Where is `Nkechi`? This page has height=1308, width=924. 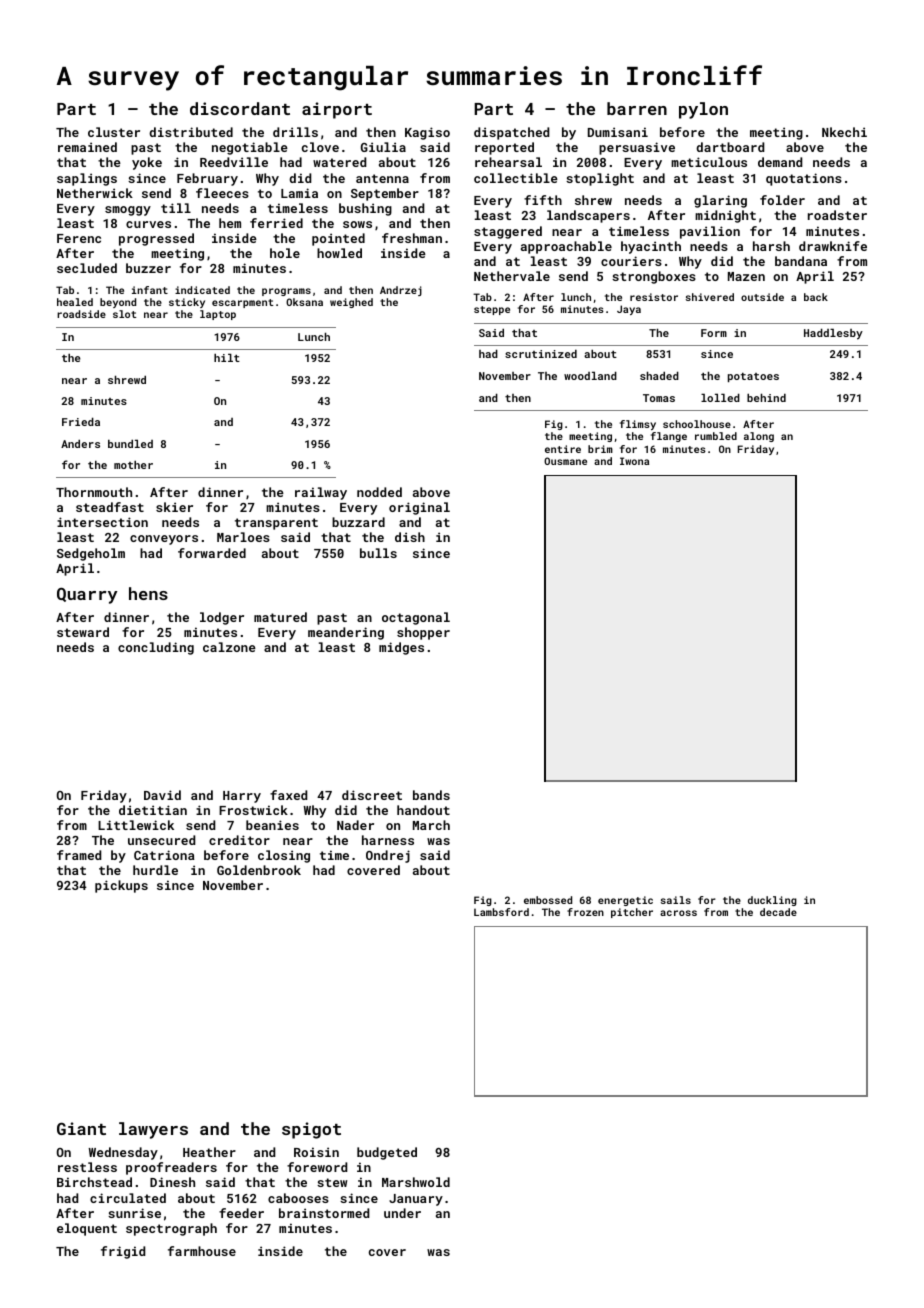
Nkechi is located at coordinates (844, 132).
